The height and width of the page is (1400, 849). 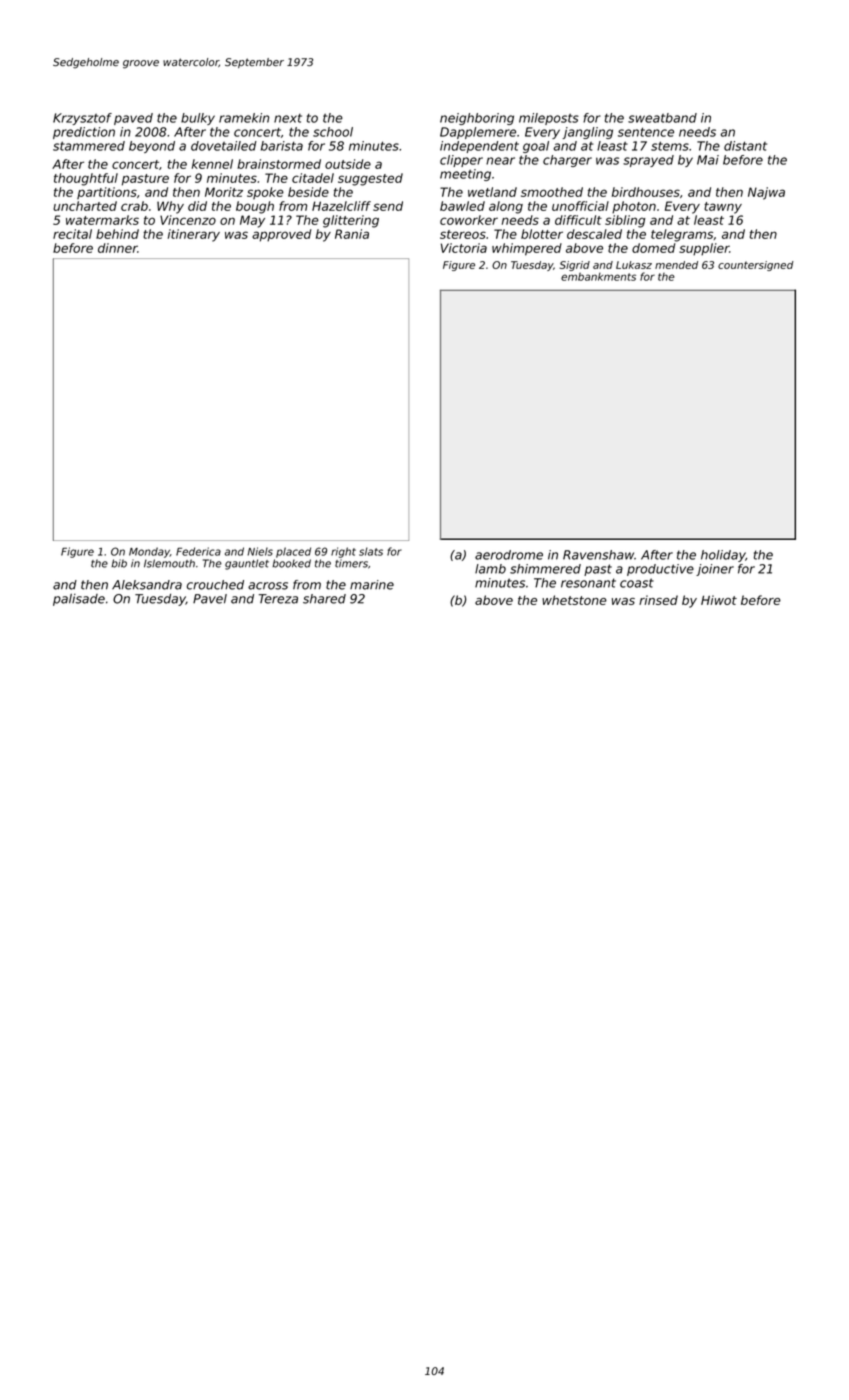 What do you see at coordinates (723, 208) in the page?
I see `tawny` at bounding box center [723, 208].
